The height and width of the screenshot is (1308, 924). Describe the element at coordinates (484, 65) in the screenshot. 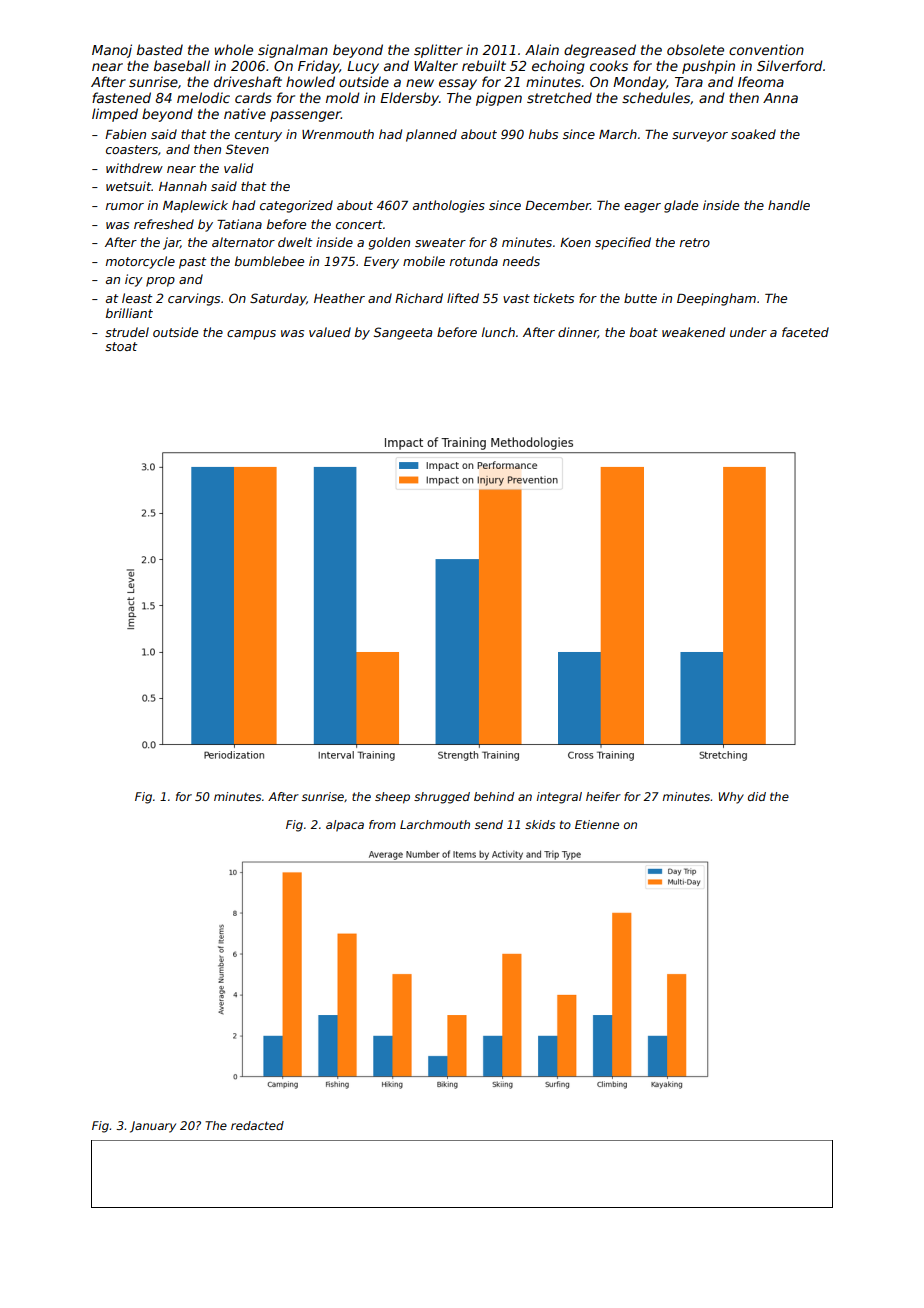

I see `rebuilt` at that location.
